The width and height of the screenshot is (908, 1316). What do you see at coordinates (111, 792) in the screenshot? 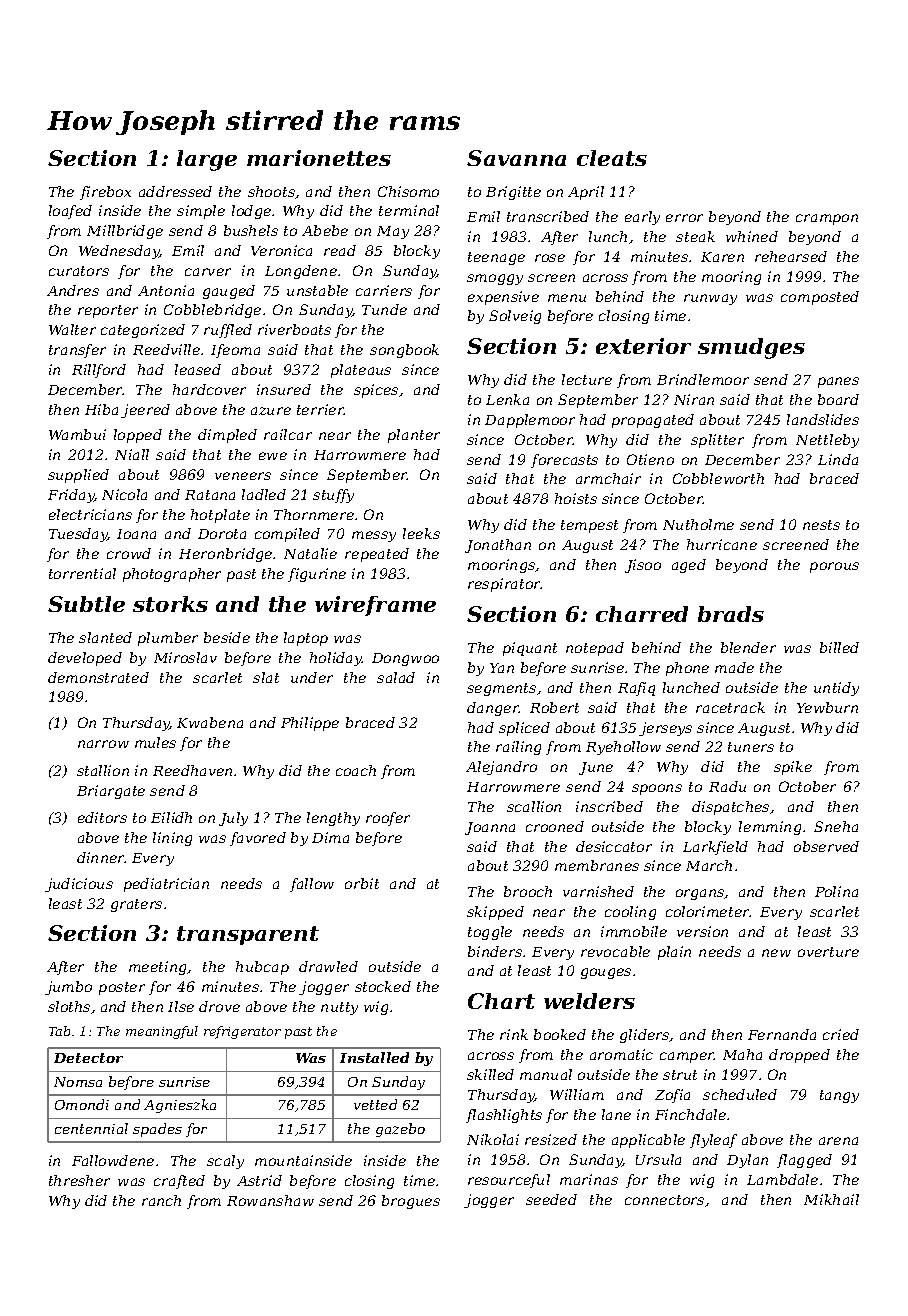
I see `Briargate` at bounding box center [111, 792].
